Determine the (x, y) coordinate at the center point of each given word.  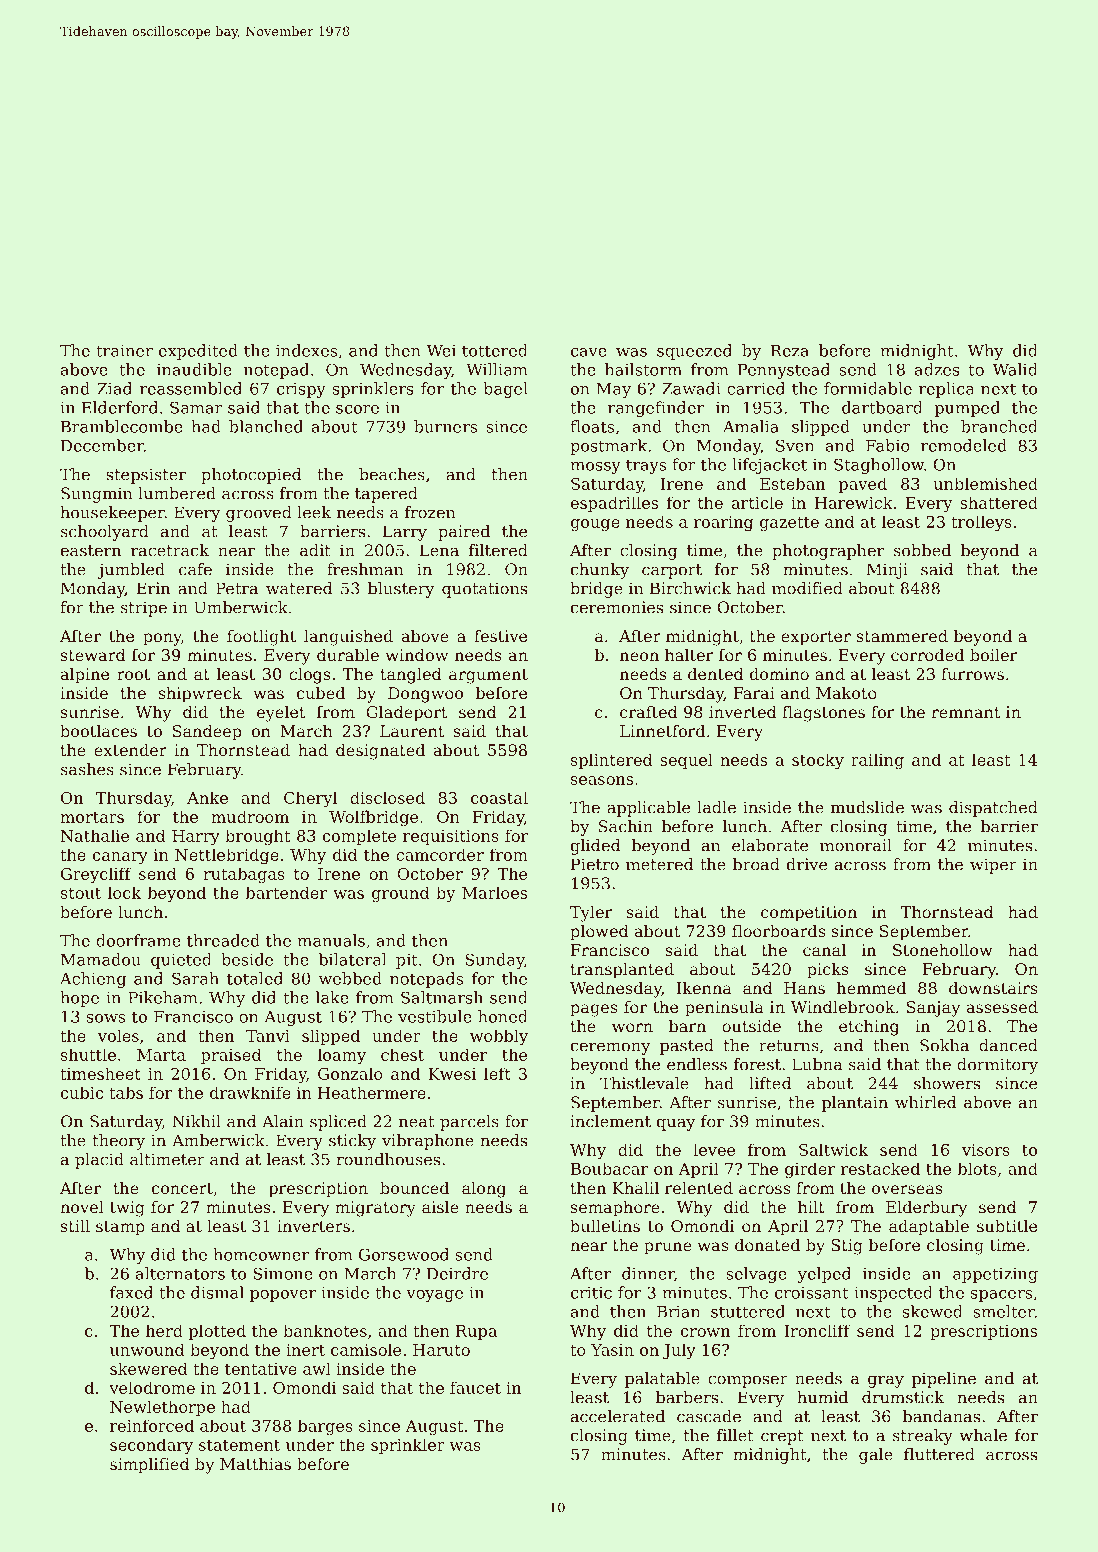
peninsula (724, 1008)
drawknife (250, 1092)
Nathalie (95, 835)
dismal (217, 1292)
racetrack (170, 550)
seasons (602, 780)
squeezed (694, 352)
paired (464, 533)
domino (779, 673)
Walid (1015, 369)
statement (239, 1445)
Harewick (854, 502)
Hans (804, 988)
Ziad (114, 388)
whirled (925, 1102)
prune (668, 1248)
